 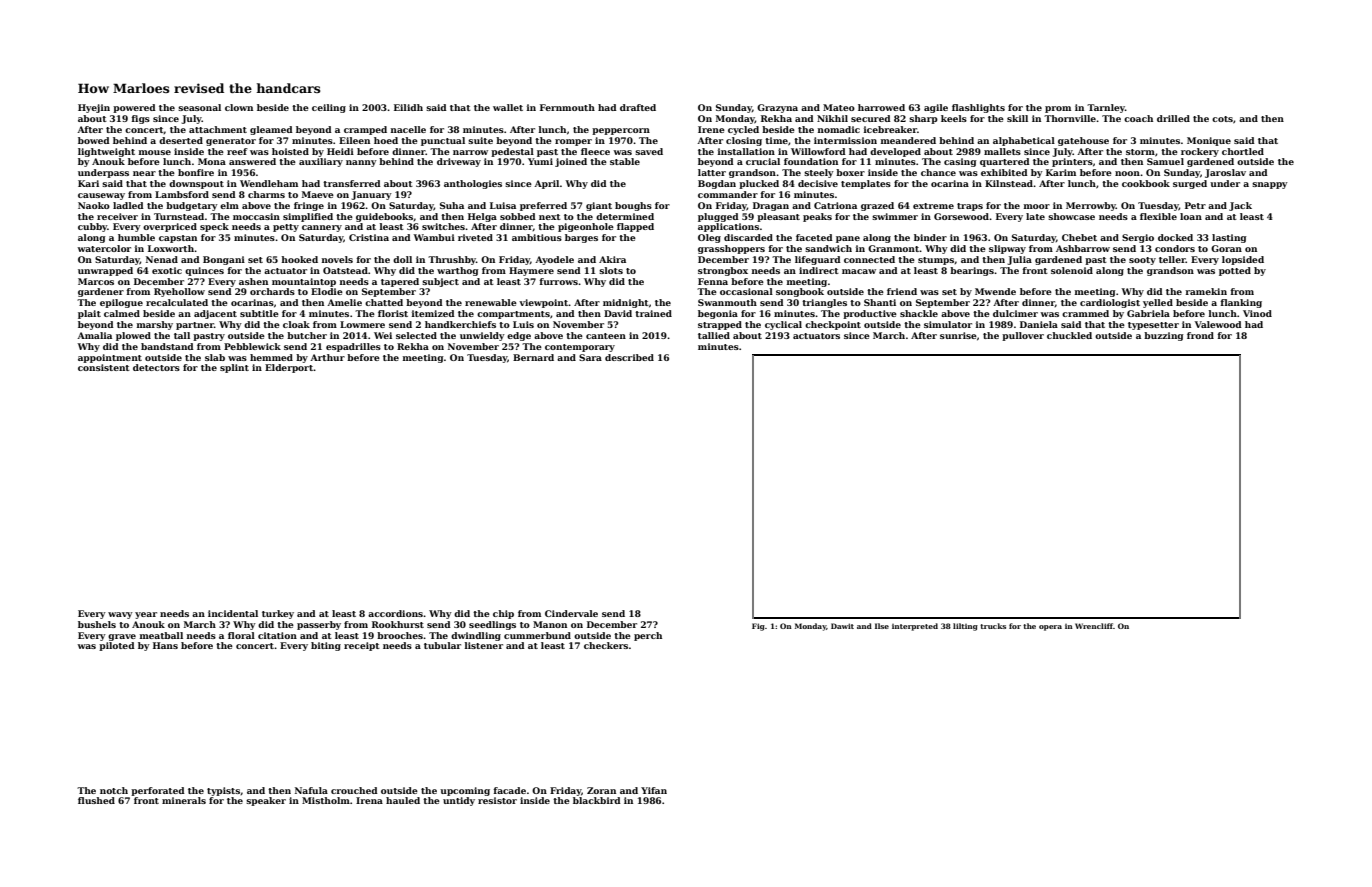 What do you see at coordinates (326, 646) in the screenshot?
I see `biting` at bounding box center [326, 646].
